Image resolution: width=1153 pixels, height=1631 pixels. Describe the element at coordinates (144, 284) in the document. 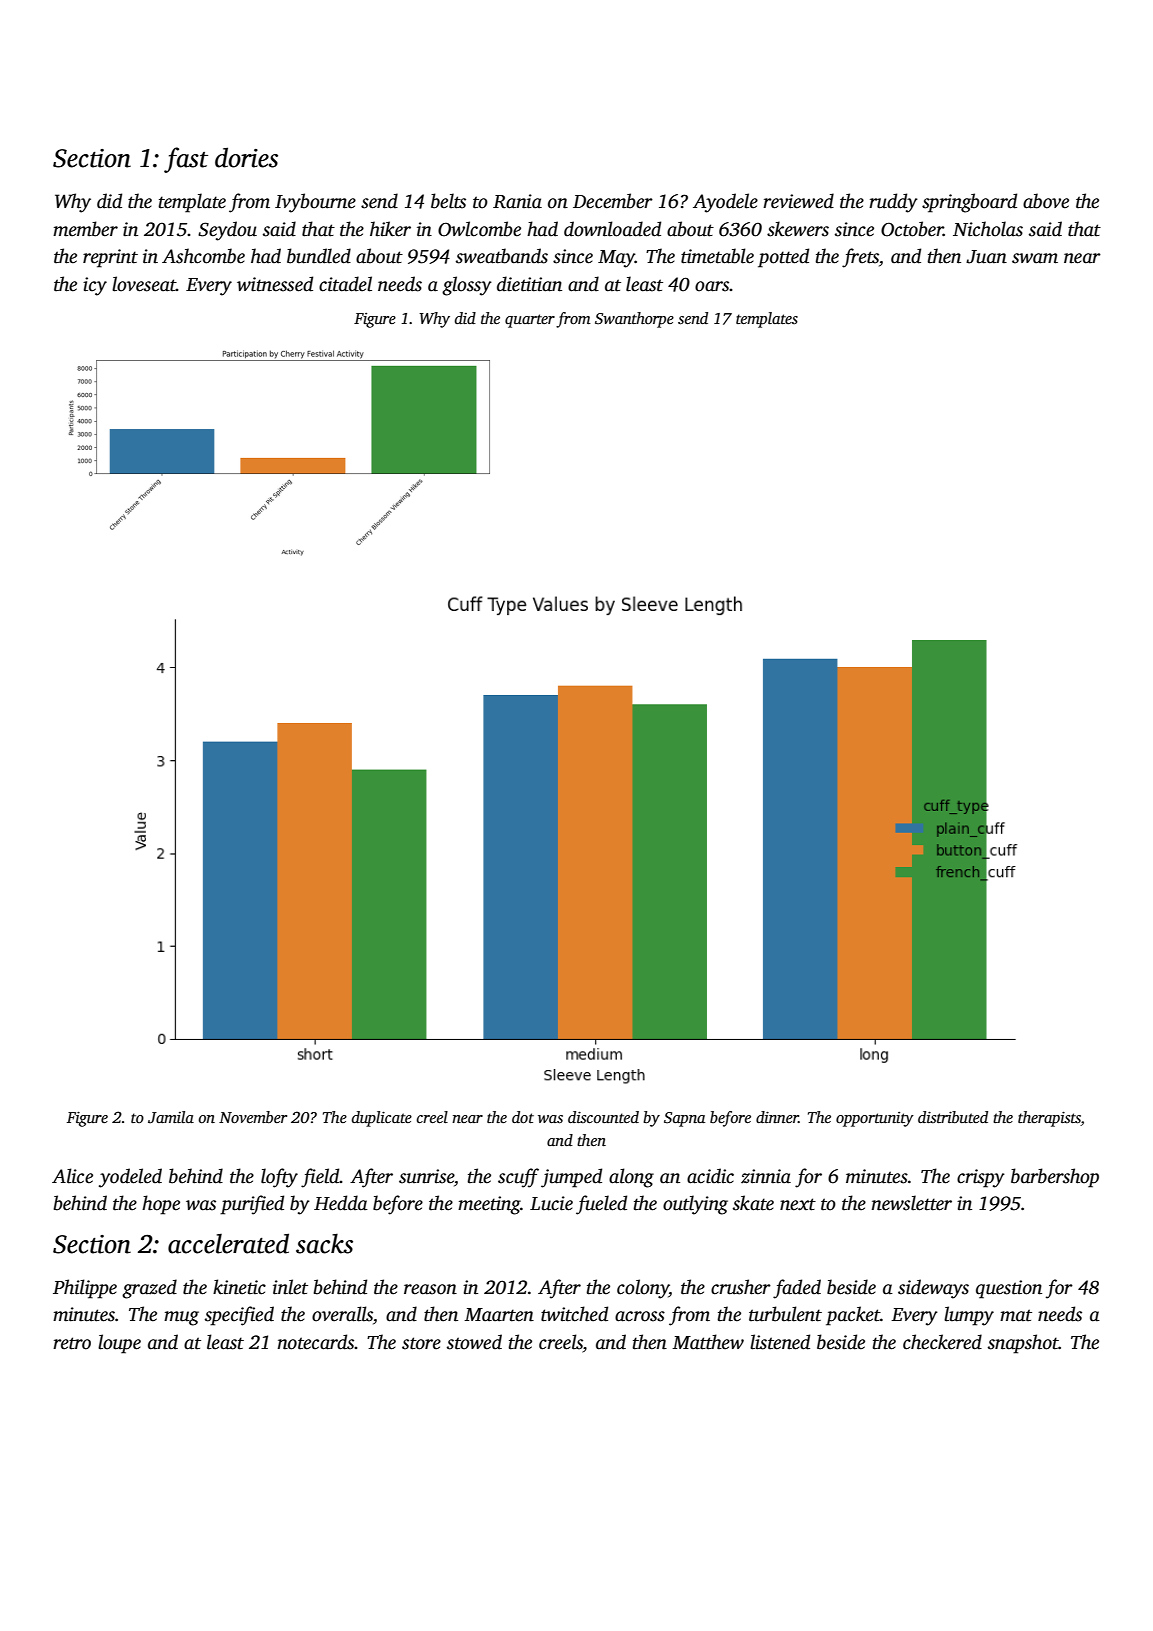

I see `loveseat` at that location.
